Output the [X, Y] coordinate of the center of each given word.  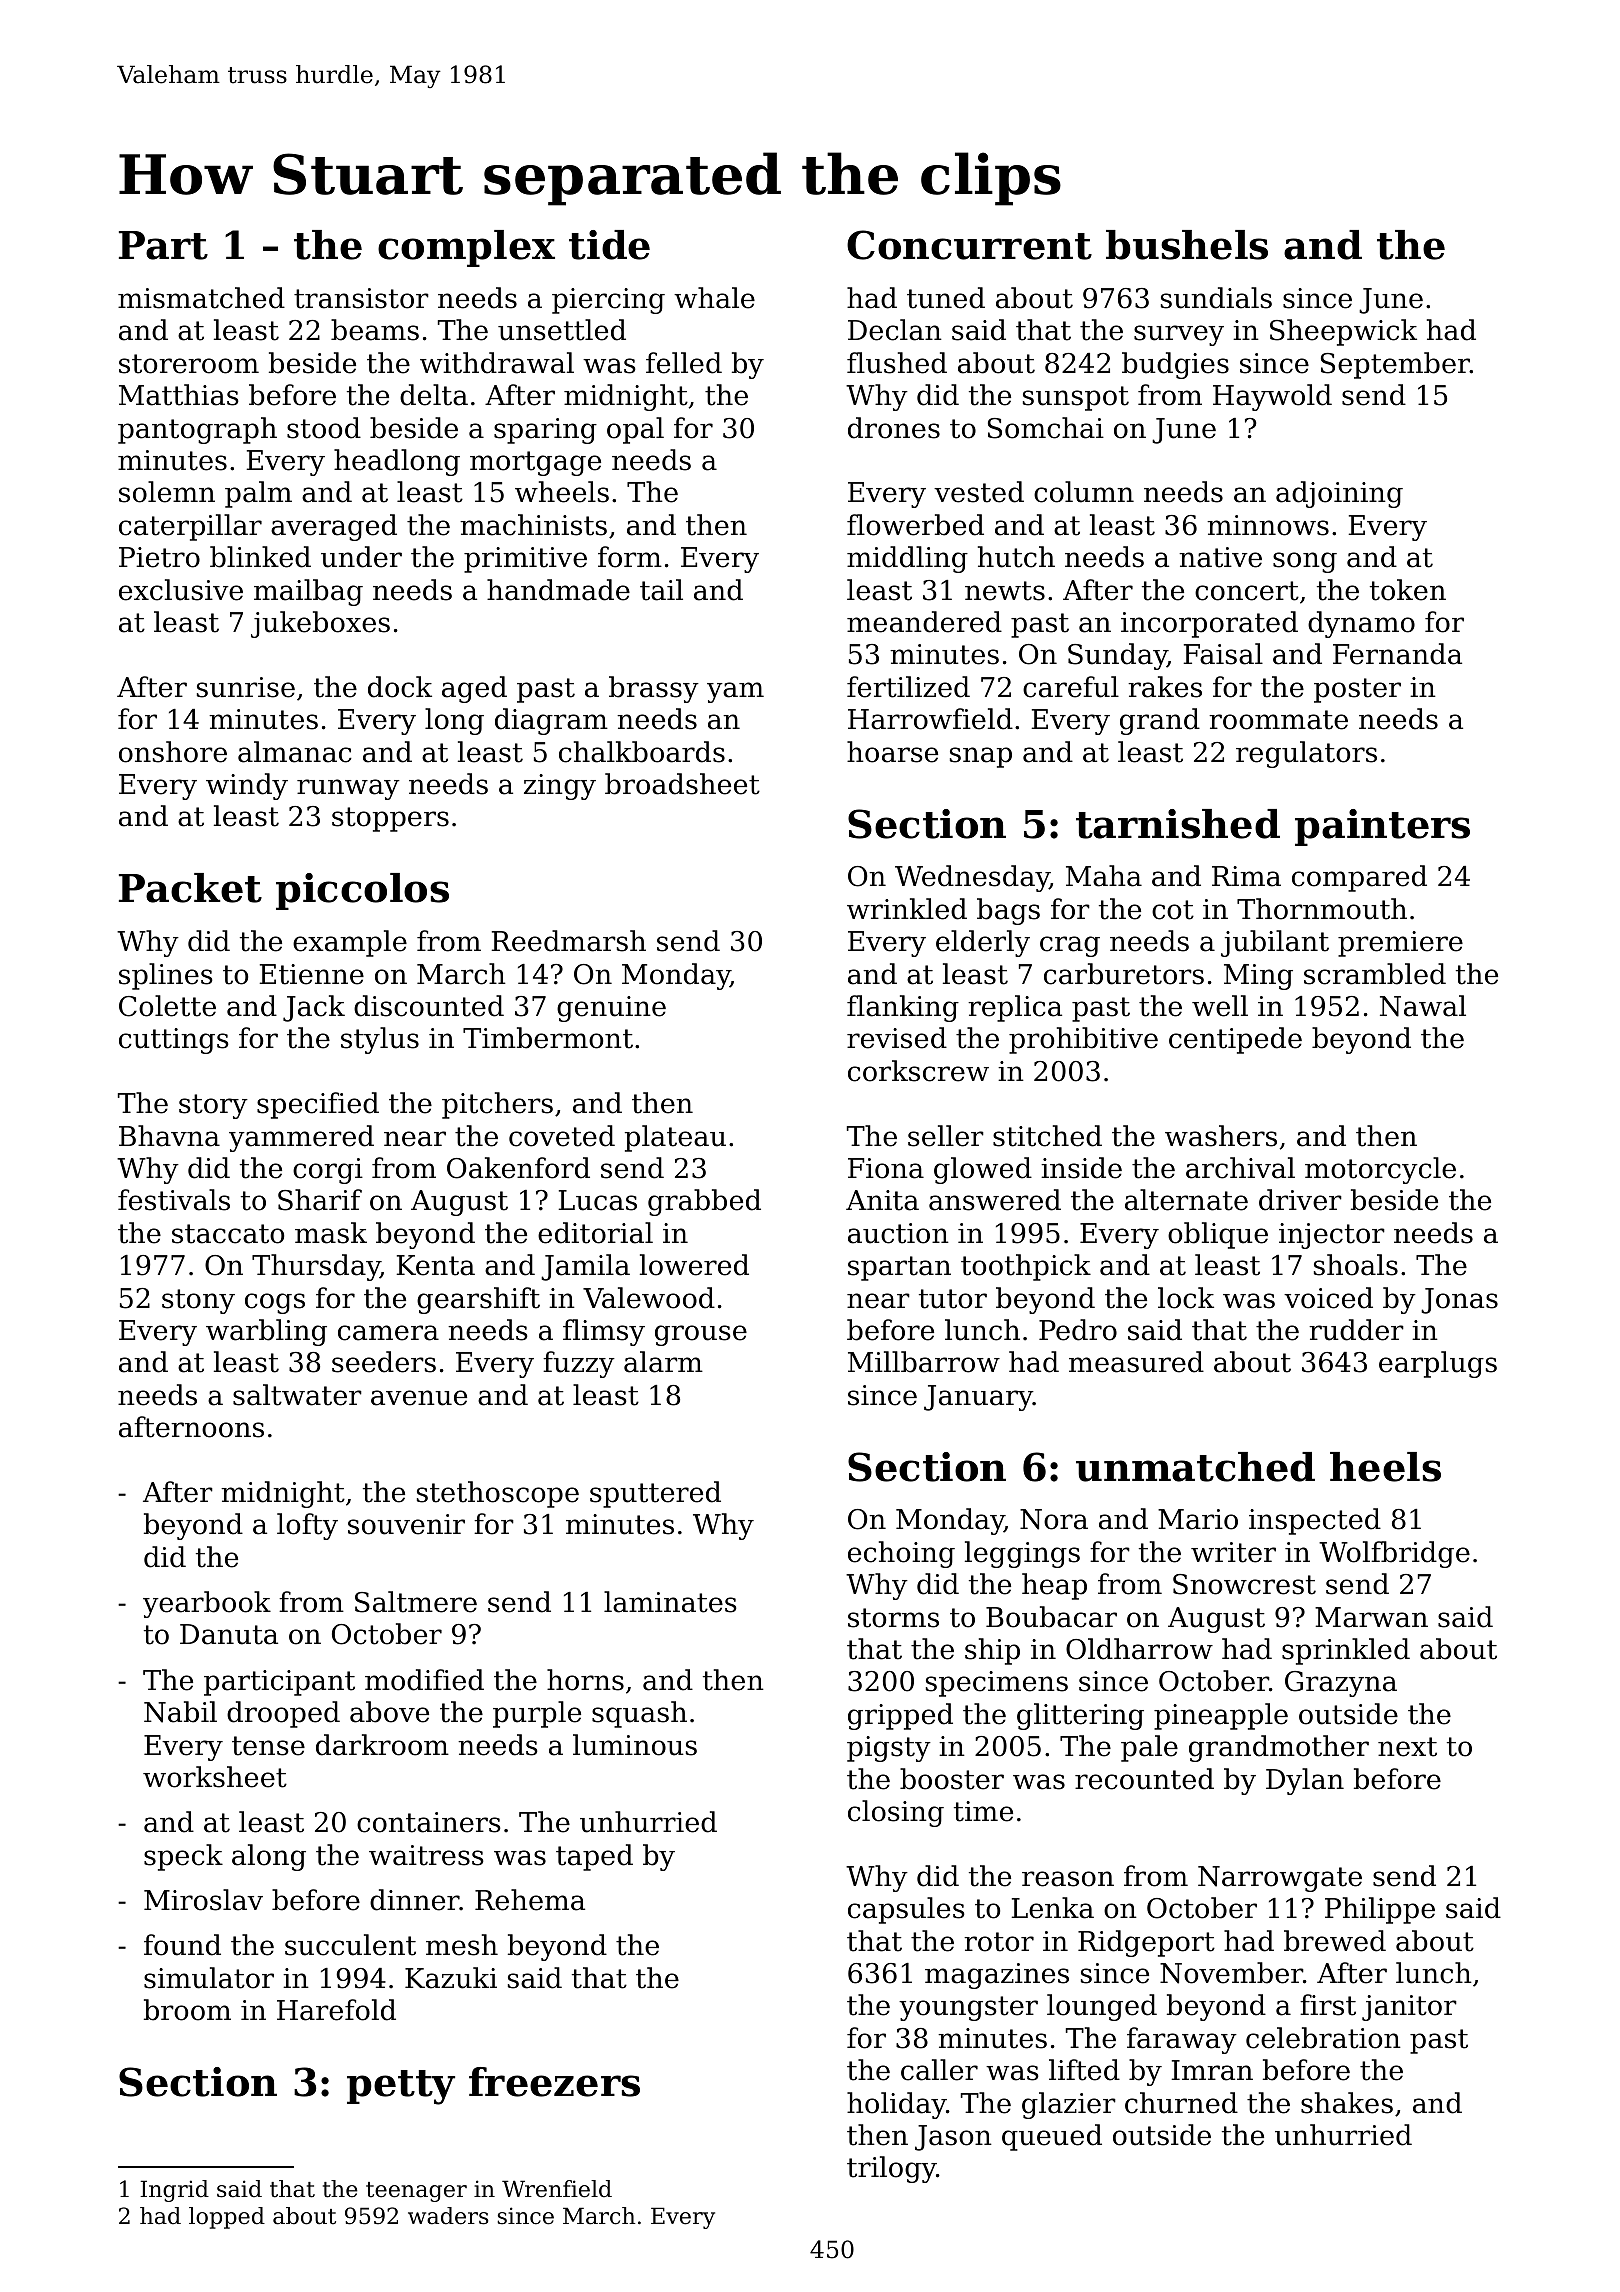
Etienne [311, 974]
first [1328, 2005]
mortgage [535, 463]
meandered [924, 622]
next [1407, 1747]
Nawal [1423, 1006]
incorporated [1209, 624]
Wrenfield [557, 2189]
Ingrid [174, 2191]
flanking [903, 1008]
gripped [900, 1716]
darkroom [382, 1745]
